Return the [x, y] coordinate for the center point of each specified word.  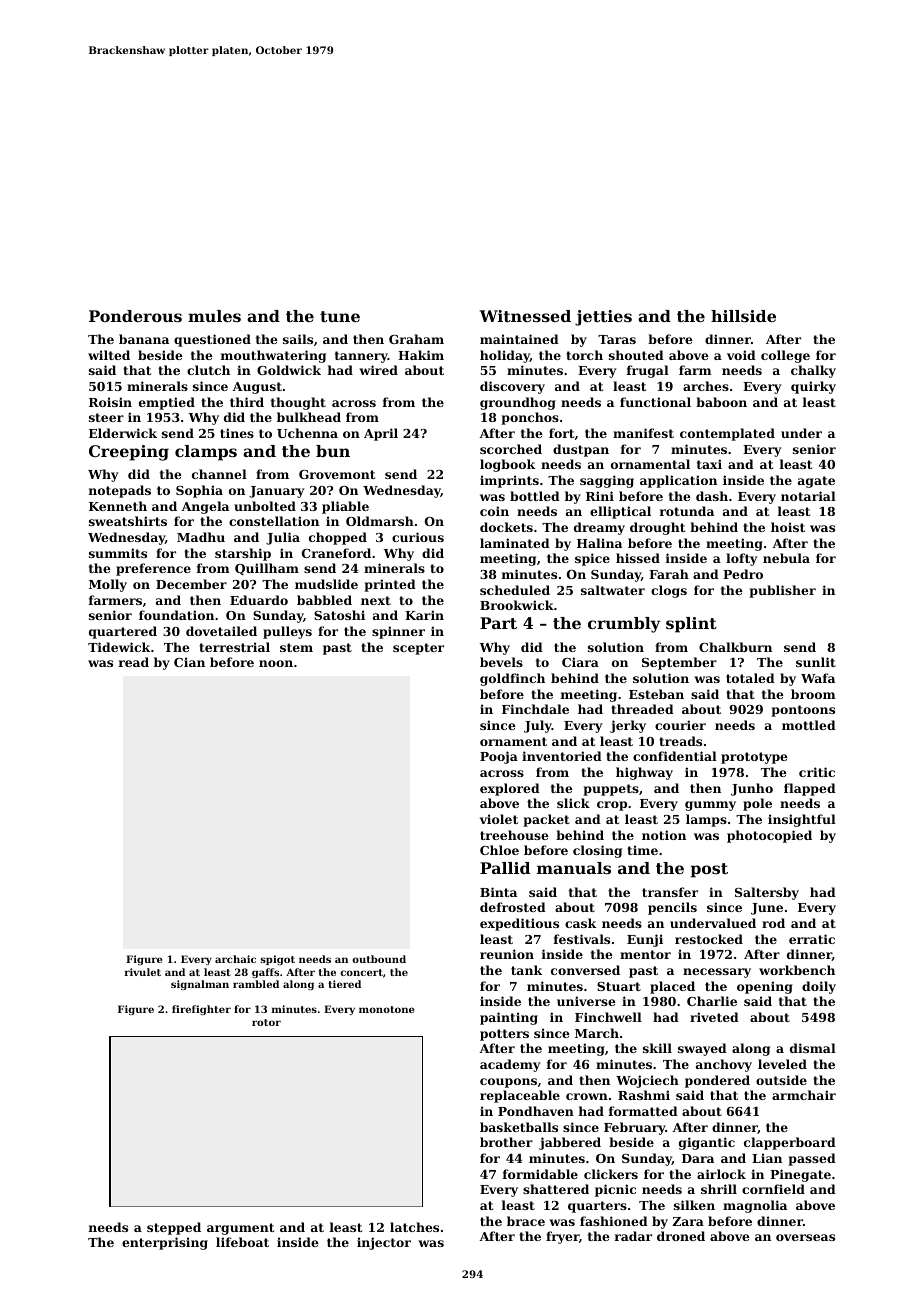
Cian [189, 662]
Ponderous [135, 316]
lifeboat [242, 1242]
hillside [743, 316]
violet [499, 819]
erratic [812, 939]
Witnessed [525, 316]
